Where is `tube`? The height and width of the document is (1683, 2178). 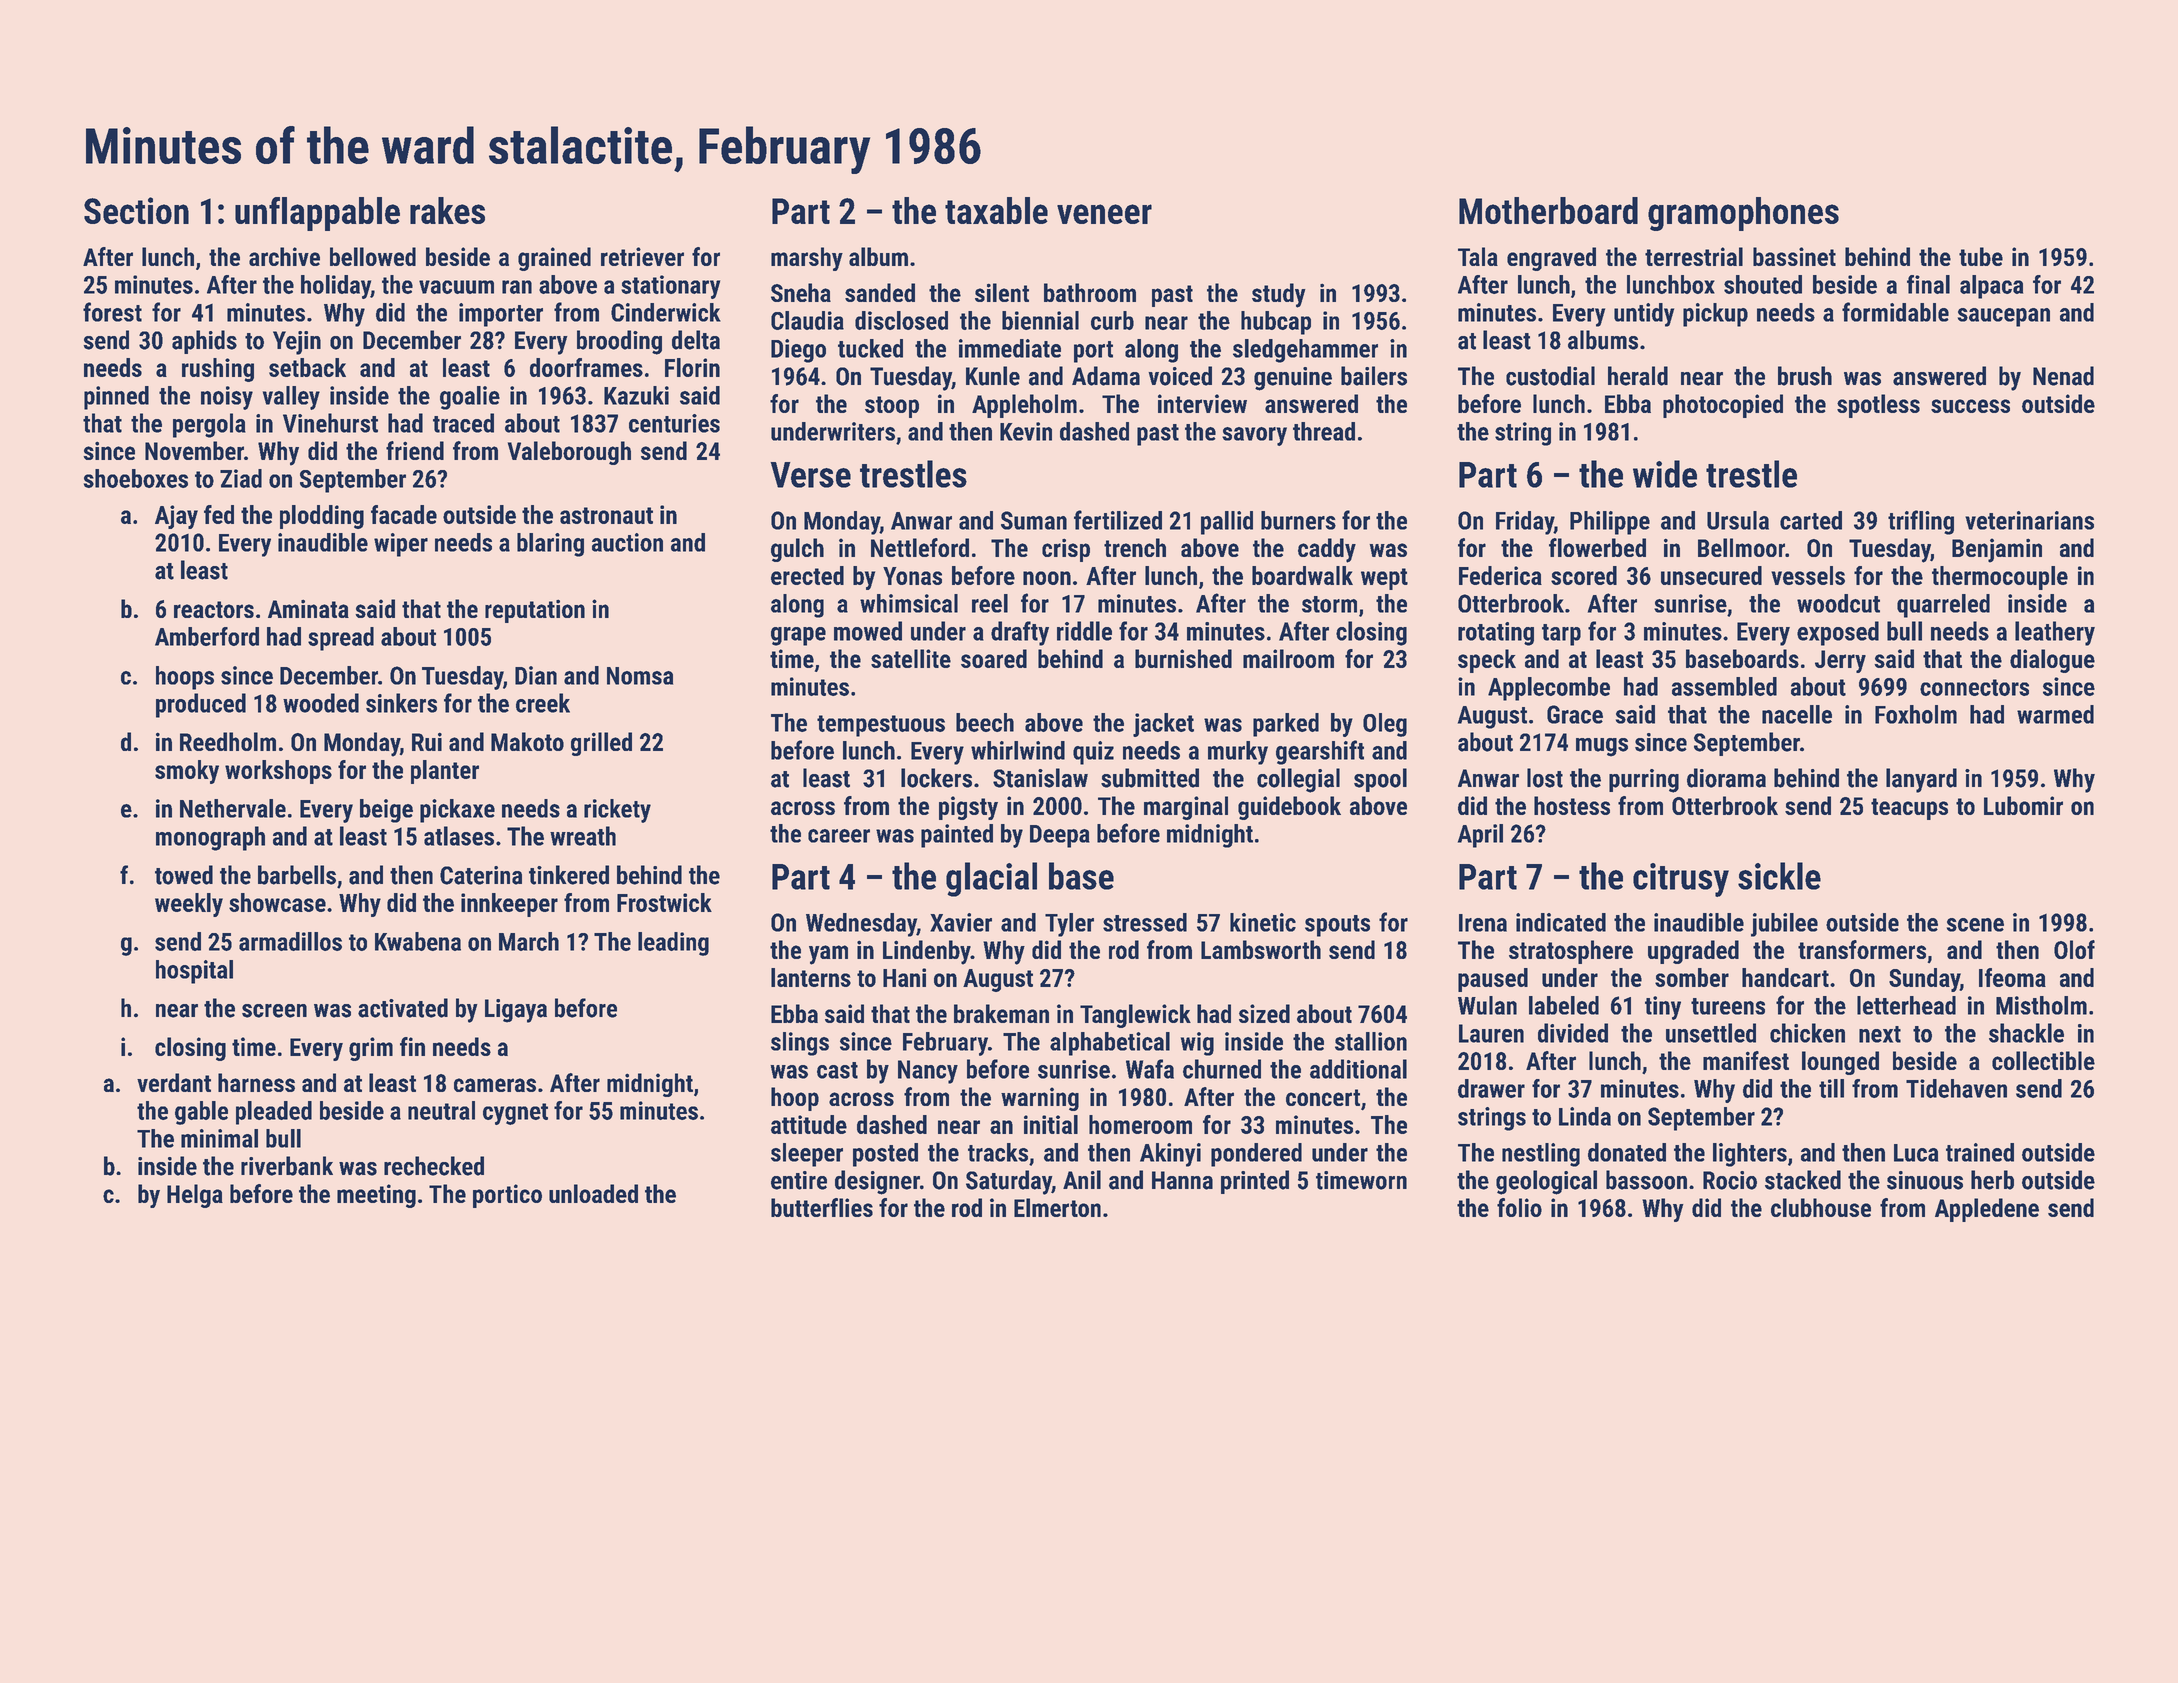 tube is located at coordinates (1981, 256).
